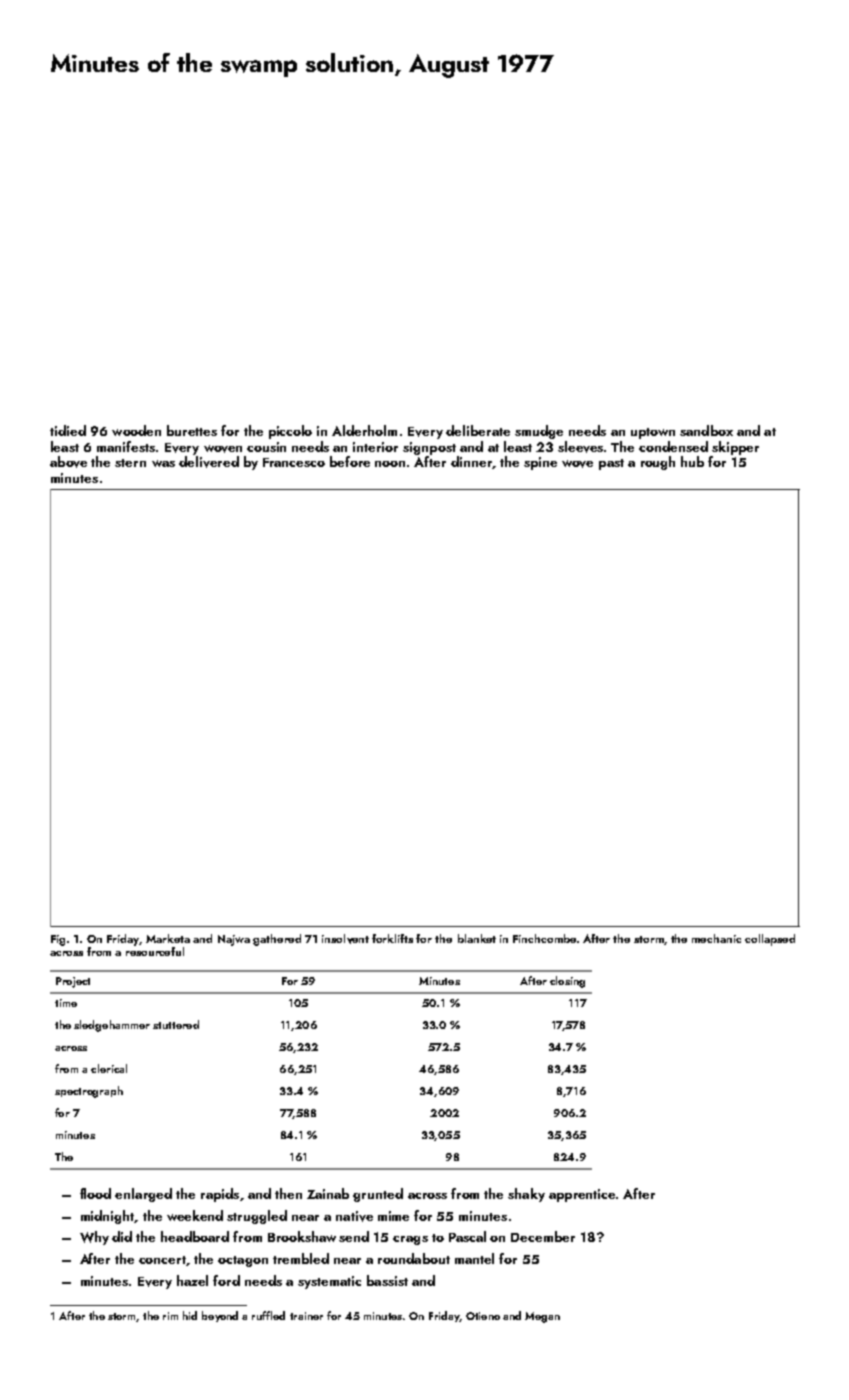 This image has width=849, height=1400. Describe the element at coordinates (94, 1238) in the image. I see `Why` at that location.
